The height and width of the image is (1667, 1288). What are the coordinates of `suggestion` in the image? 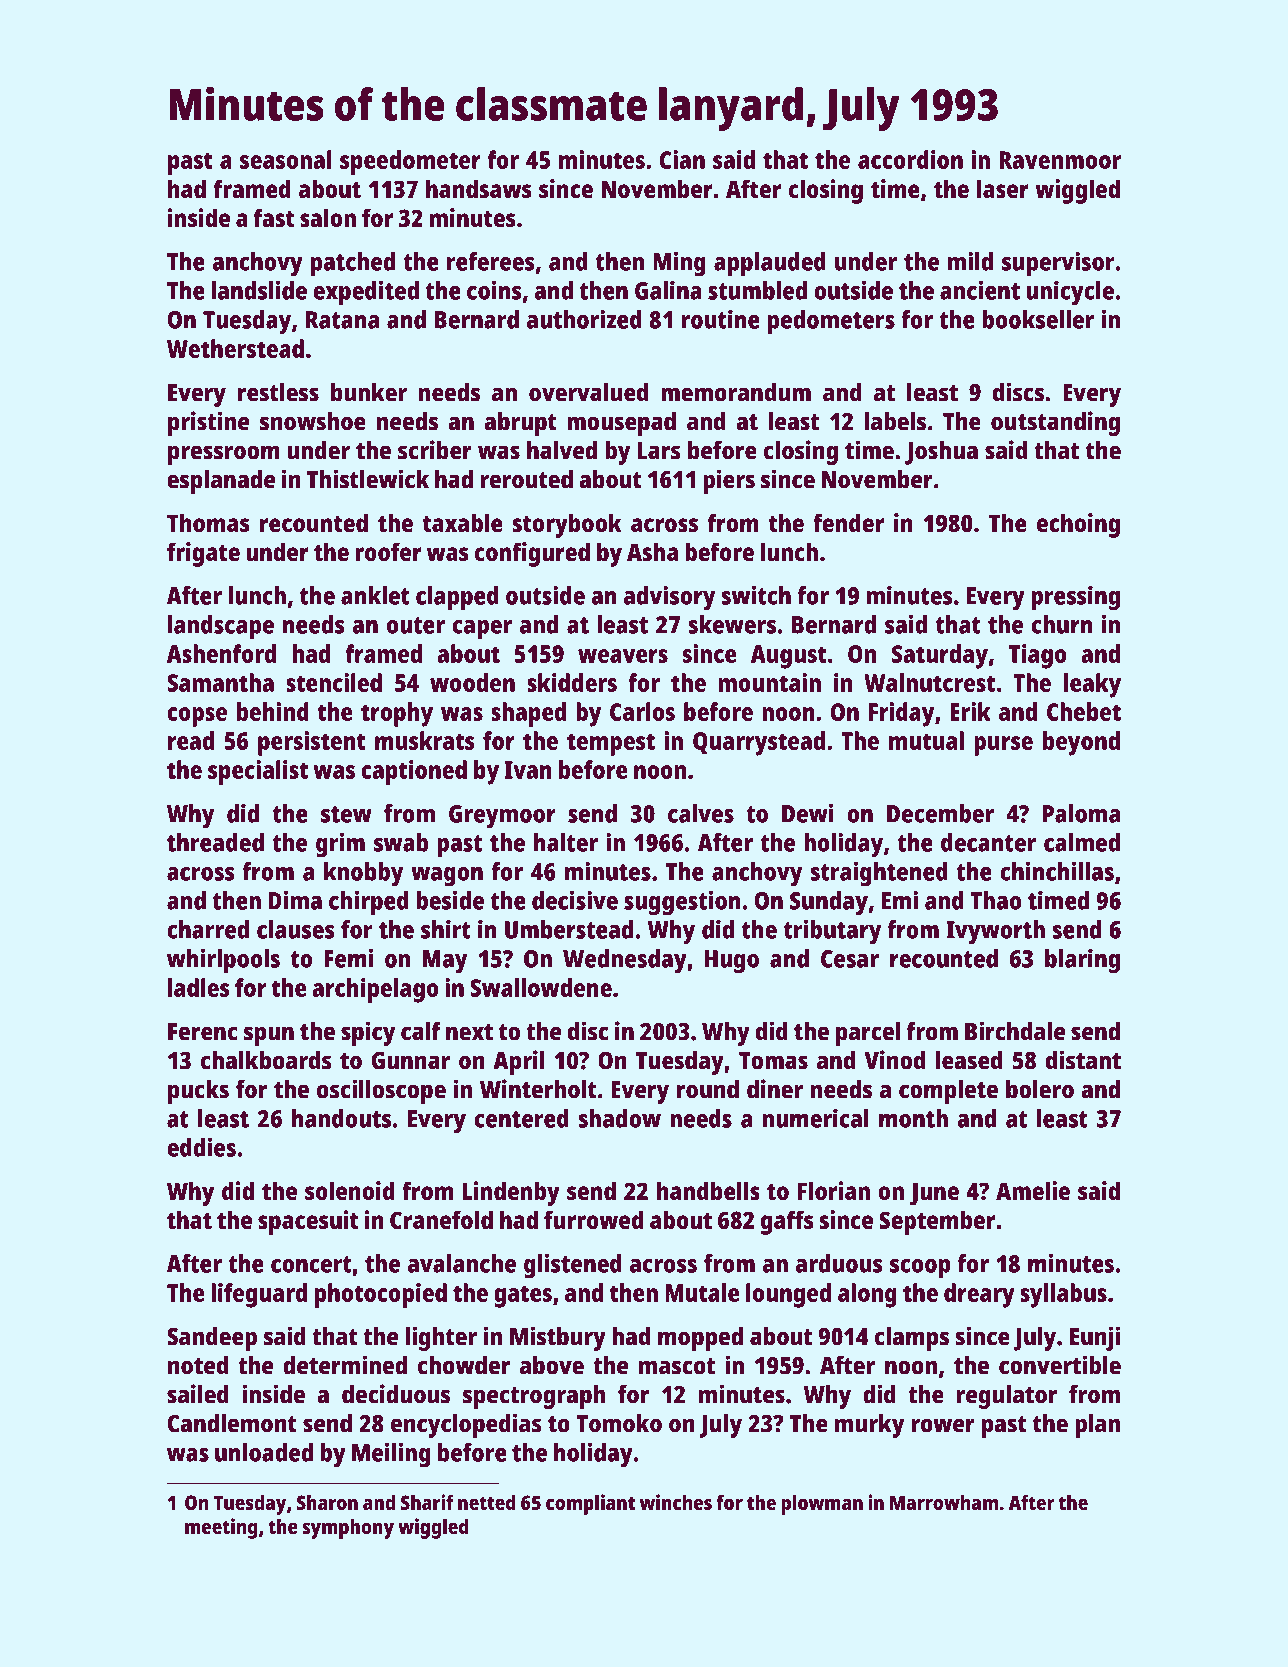 It's located at (682, 903).
